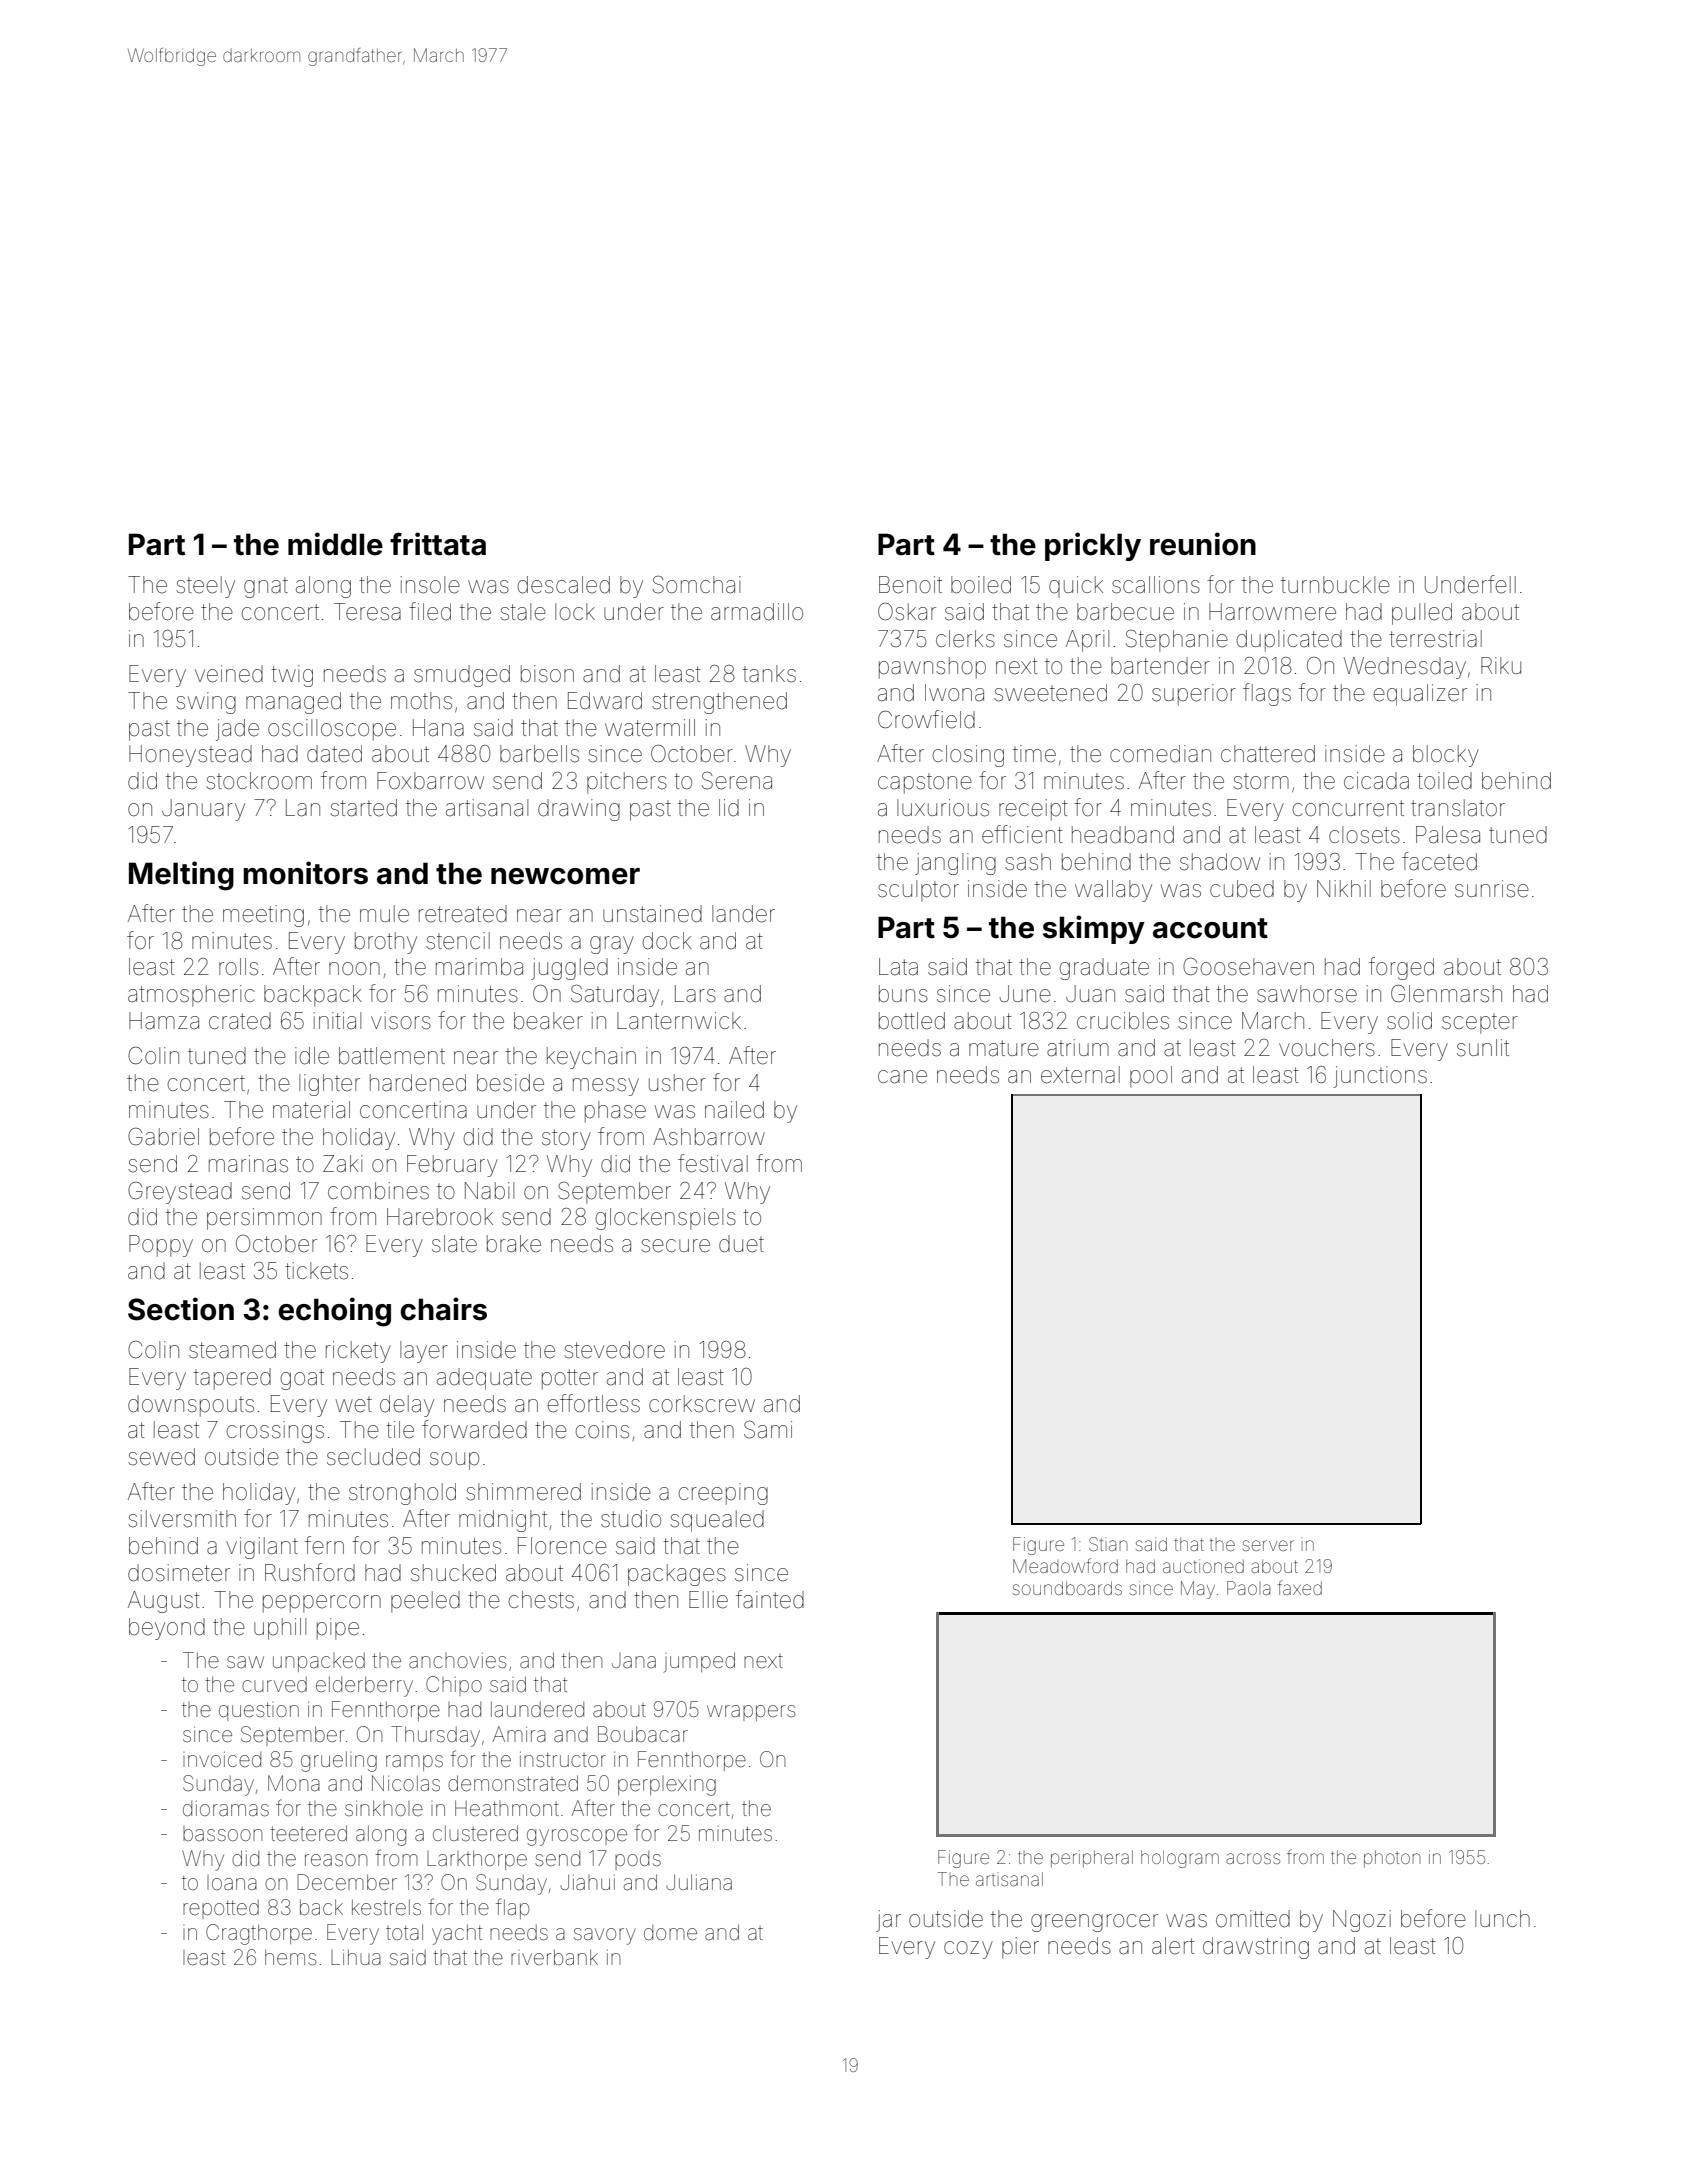 The width and height of the page is (1683, 2178). I want to click on bassoon, so click(222, 1833).
